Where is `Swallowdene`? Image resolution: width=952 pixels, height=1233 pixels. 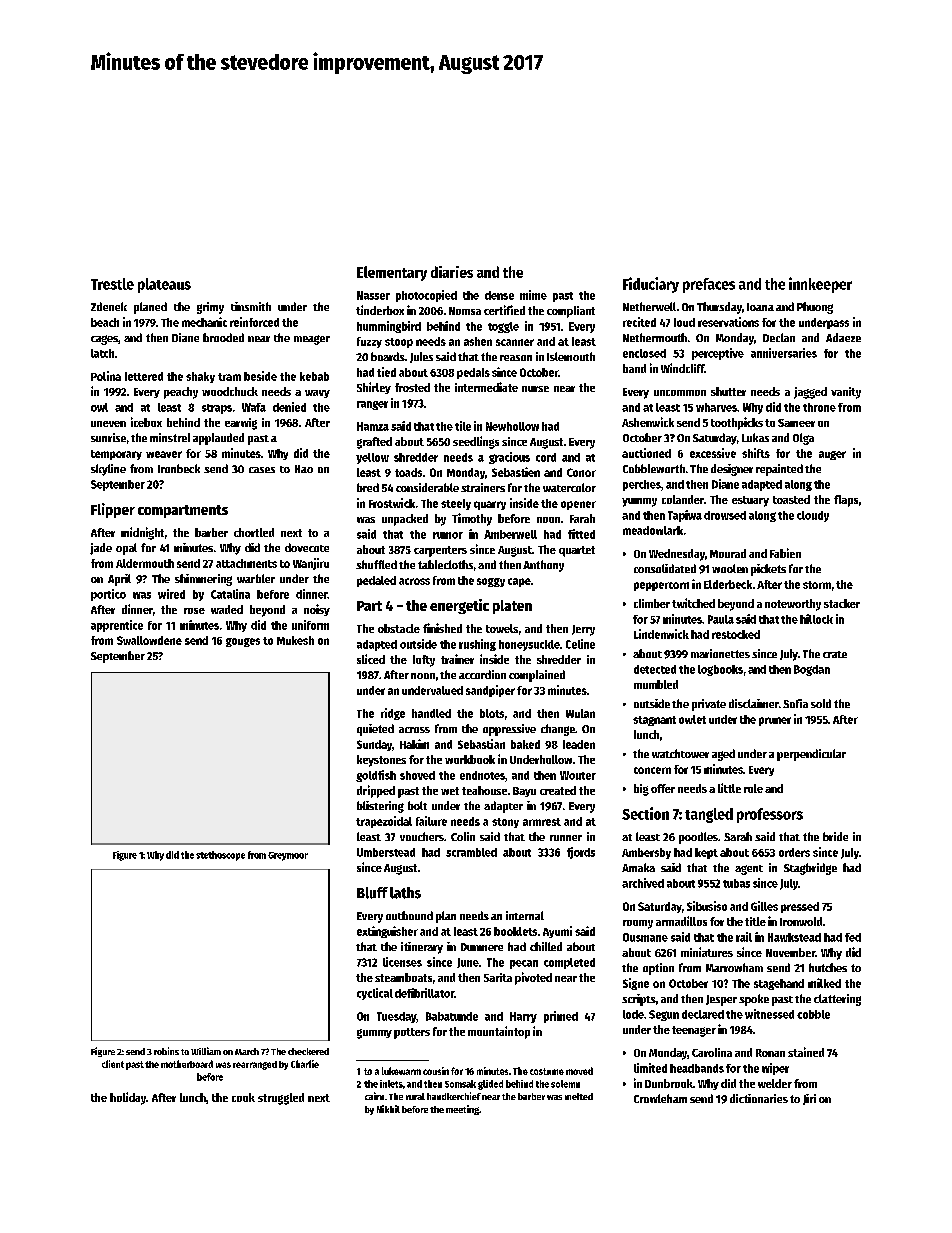 Swallowdene is located at coordinates (149, 640).
